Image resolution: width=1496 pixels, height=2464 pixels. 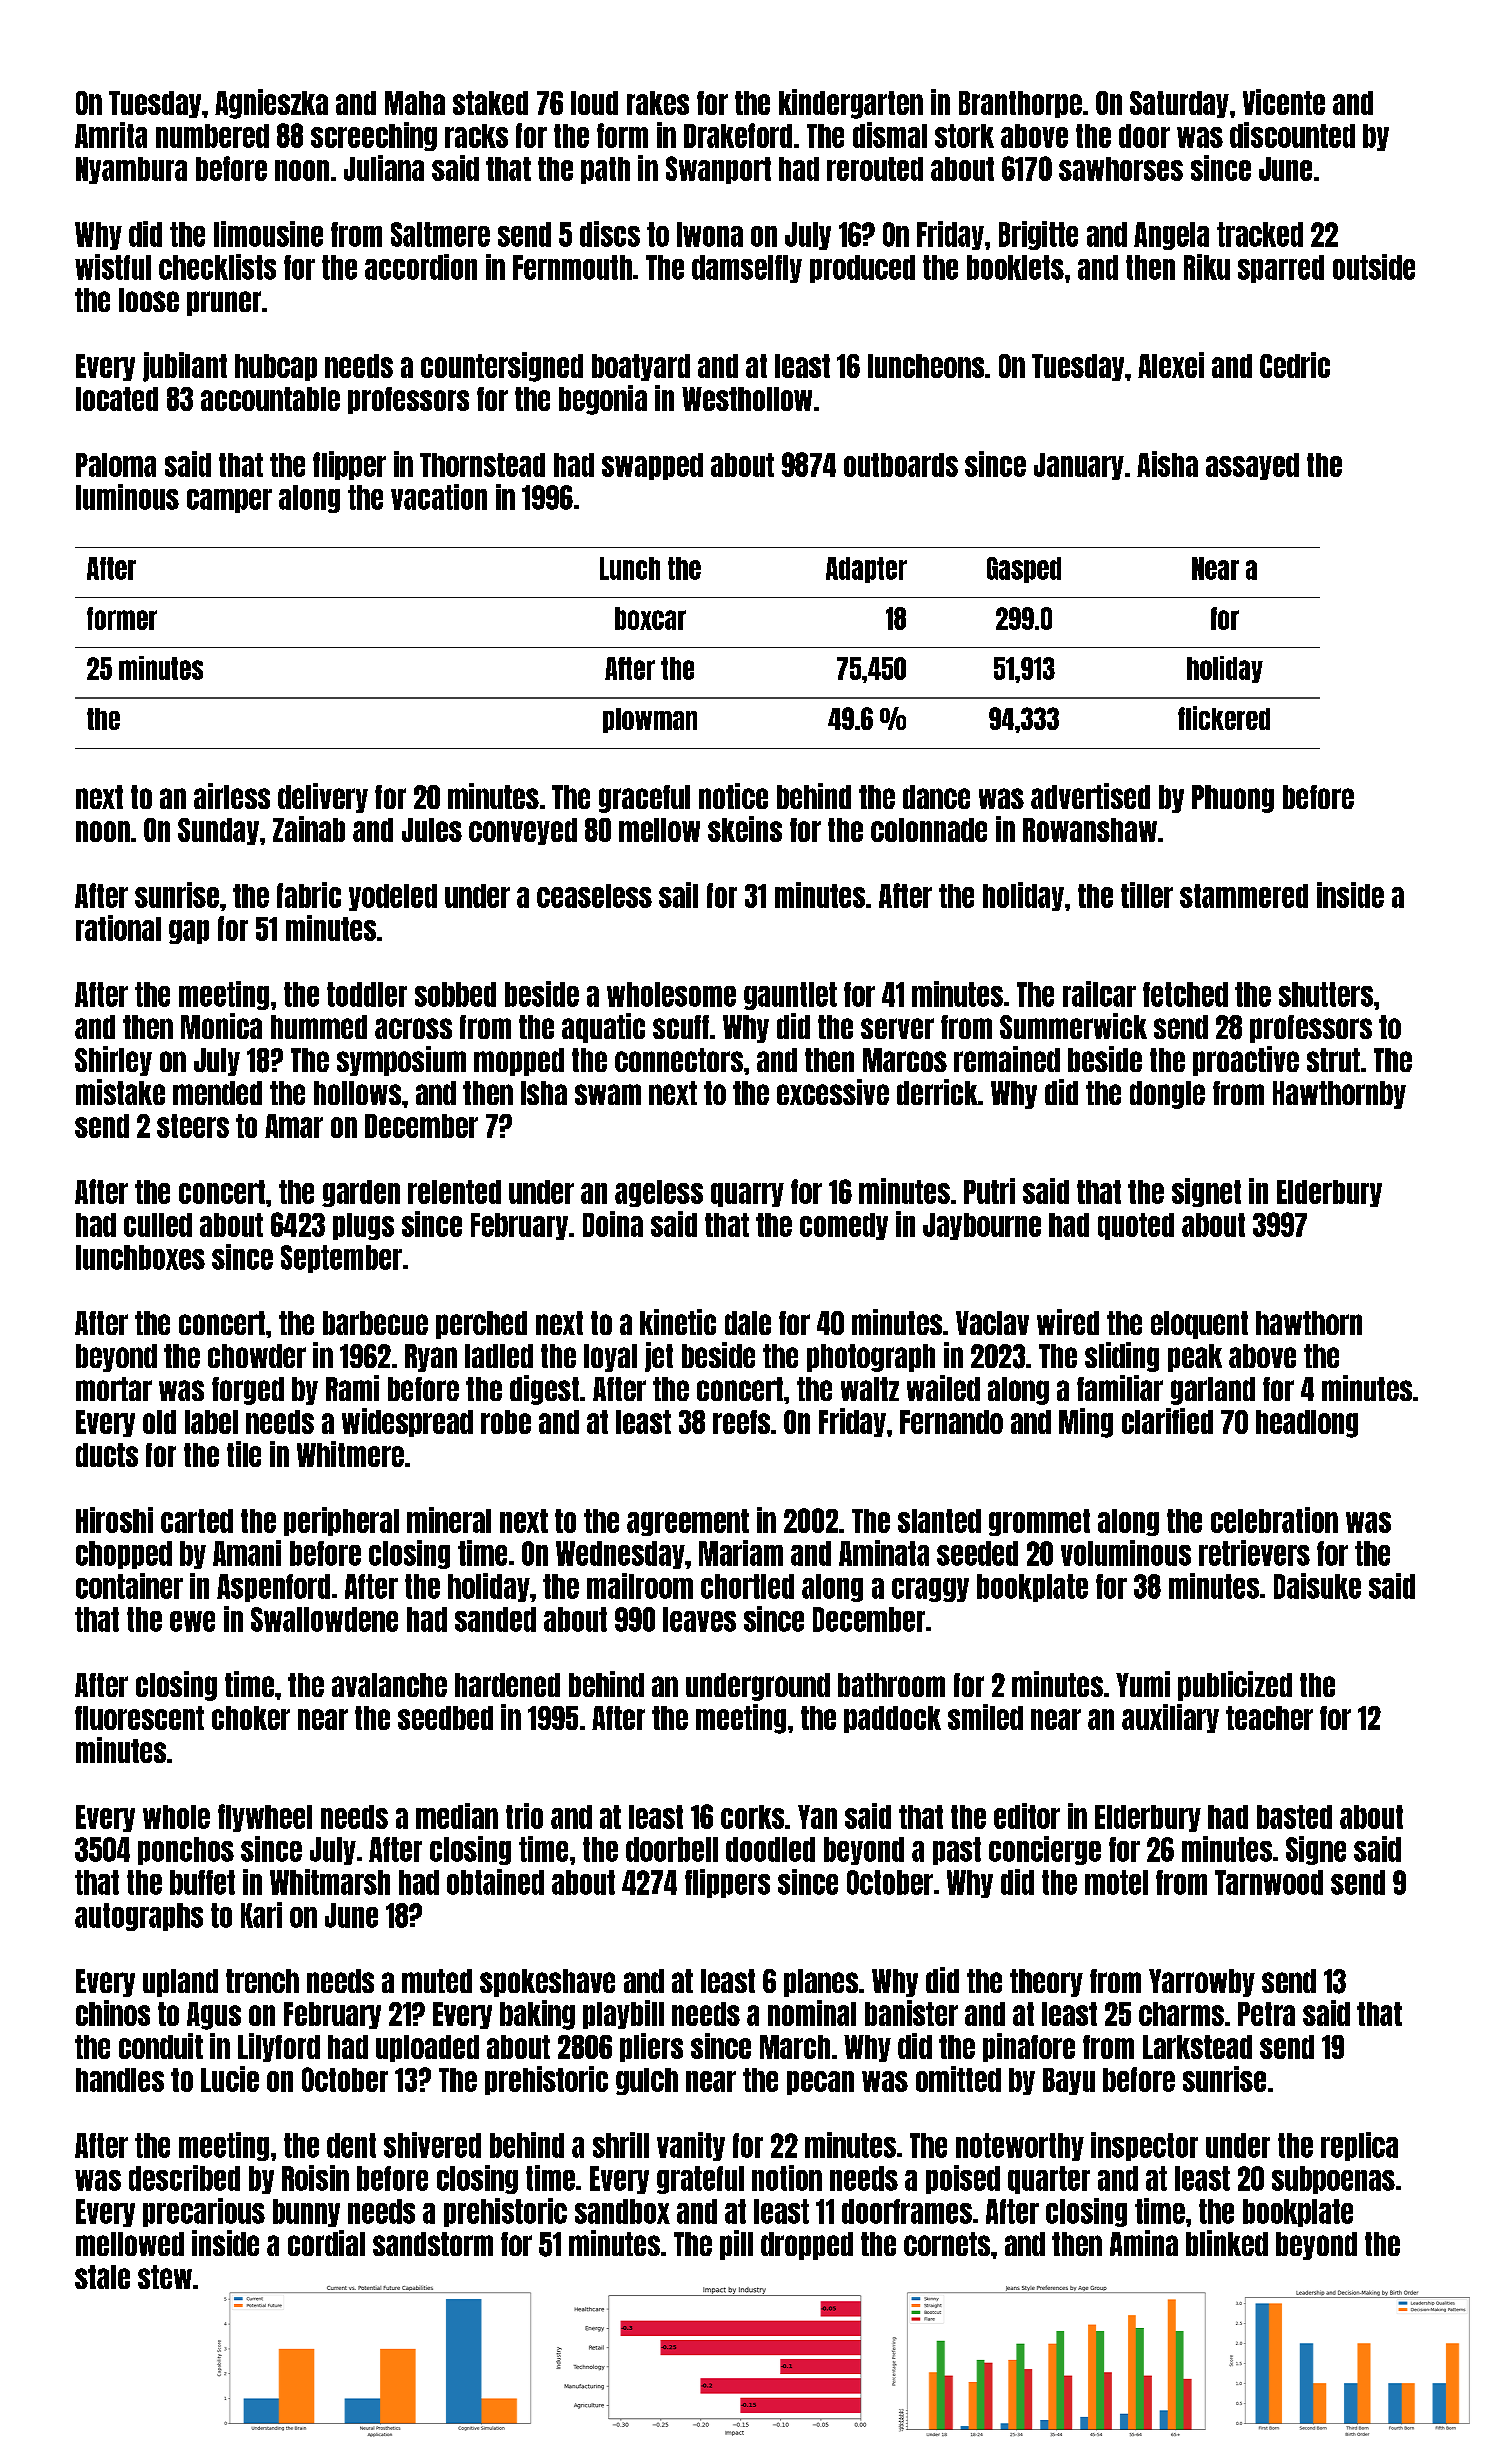 I want to click on gauntlet, so click(x=790, y=996).
